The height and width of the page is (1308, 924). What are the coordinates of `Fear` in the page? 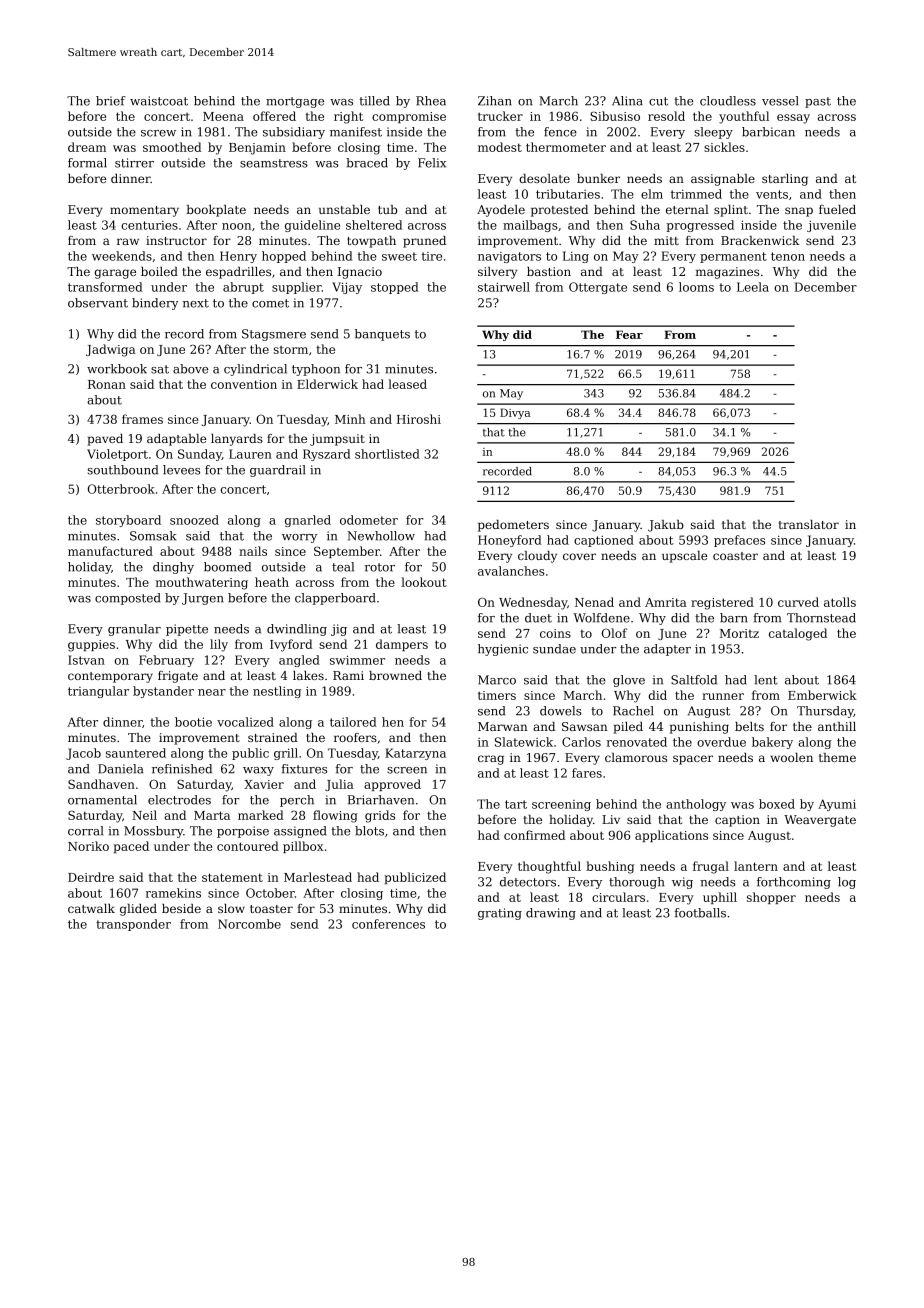 It's located at (629, 334).
